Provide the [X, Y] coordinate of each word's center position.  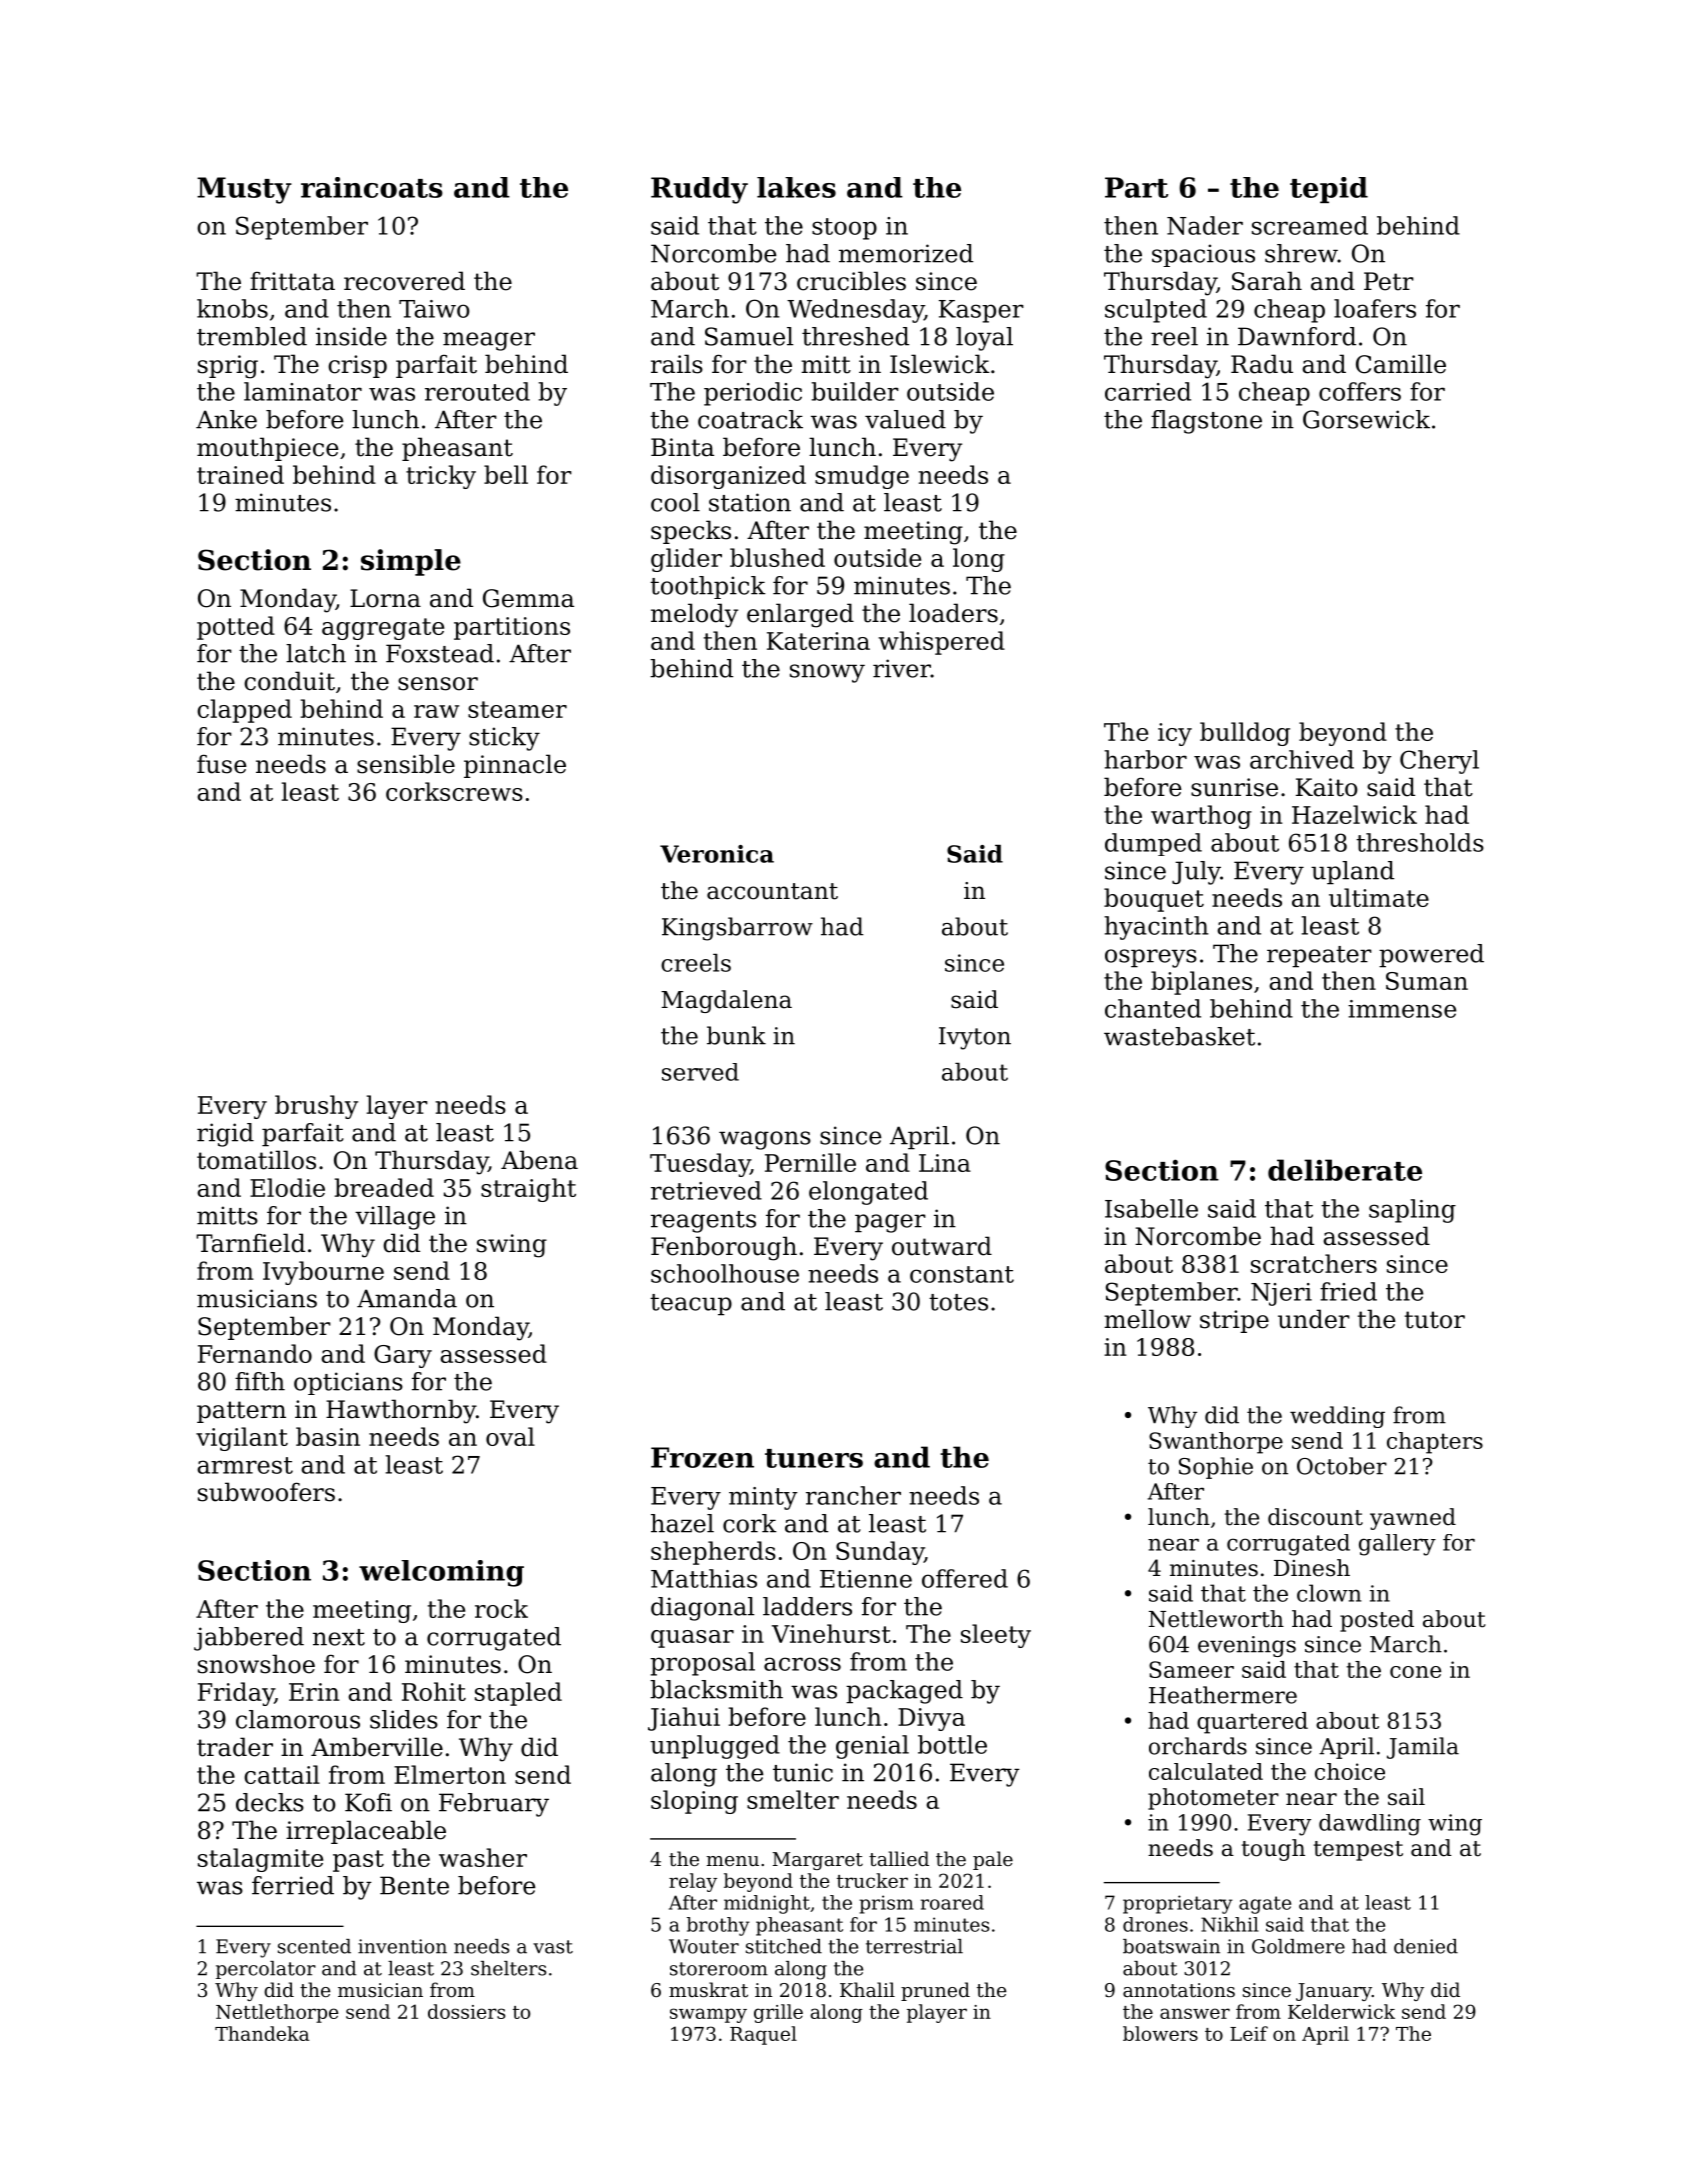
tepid [1329, 190]
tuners [814, 1458]
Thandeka [262, 2033]
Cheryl [1439, 762]
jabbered [249, 1639]
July [1196, 873]
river [902, 668]
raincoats [372, 187]
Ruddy [699, 190]
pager [890, 1223]
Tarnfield [250, 1243]
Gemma [528, 598]
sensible [406, 764]
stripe [1234, 1321]
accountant [772, 891]
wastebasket [1179, 1036]
